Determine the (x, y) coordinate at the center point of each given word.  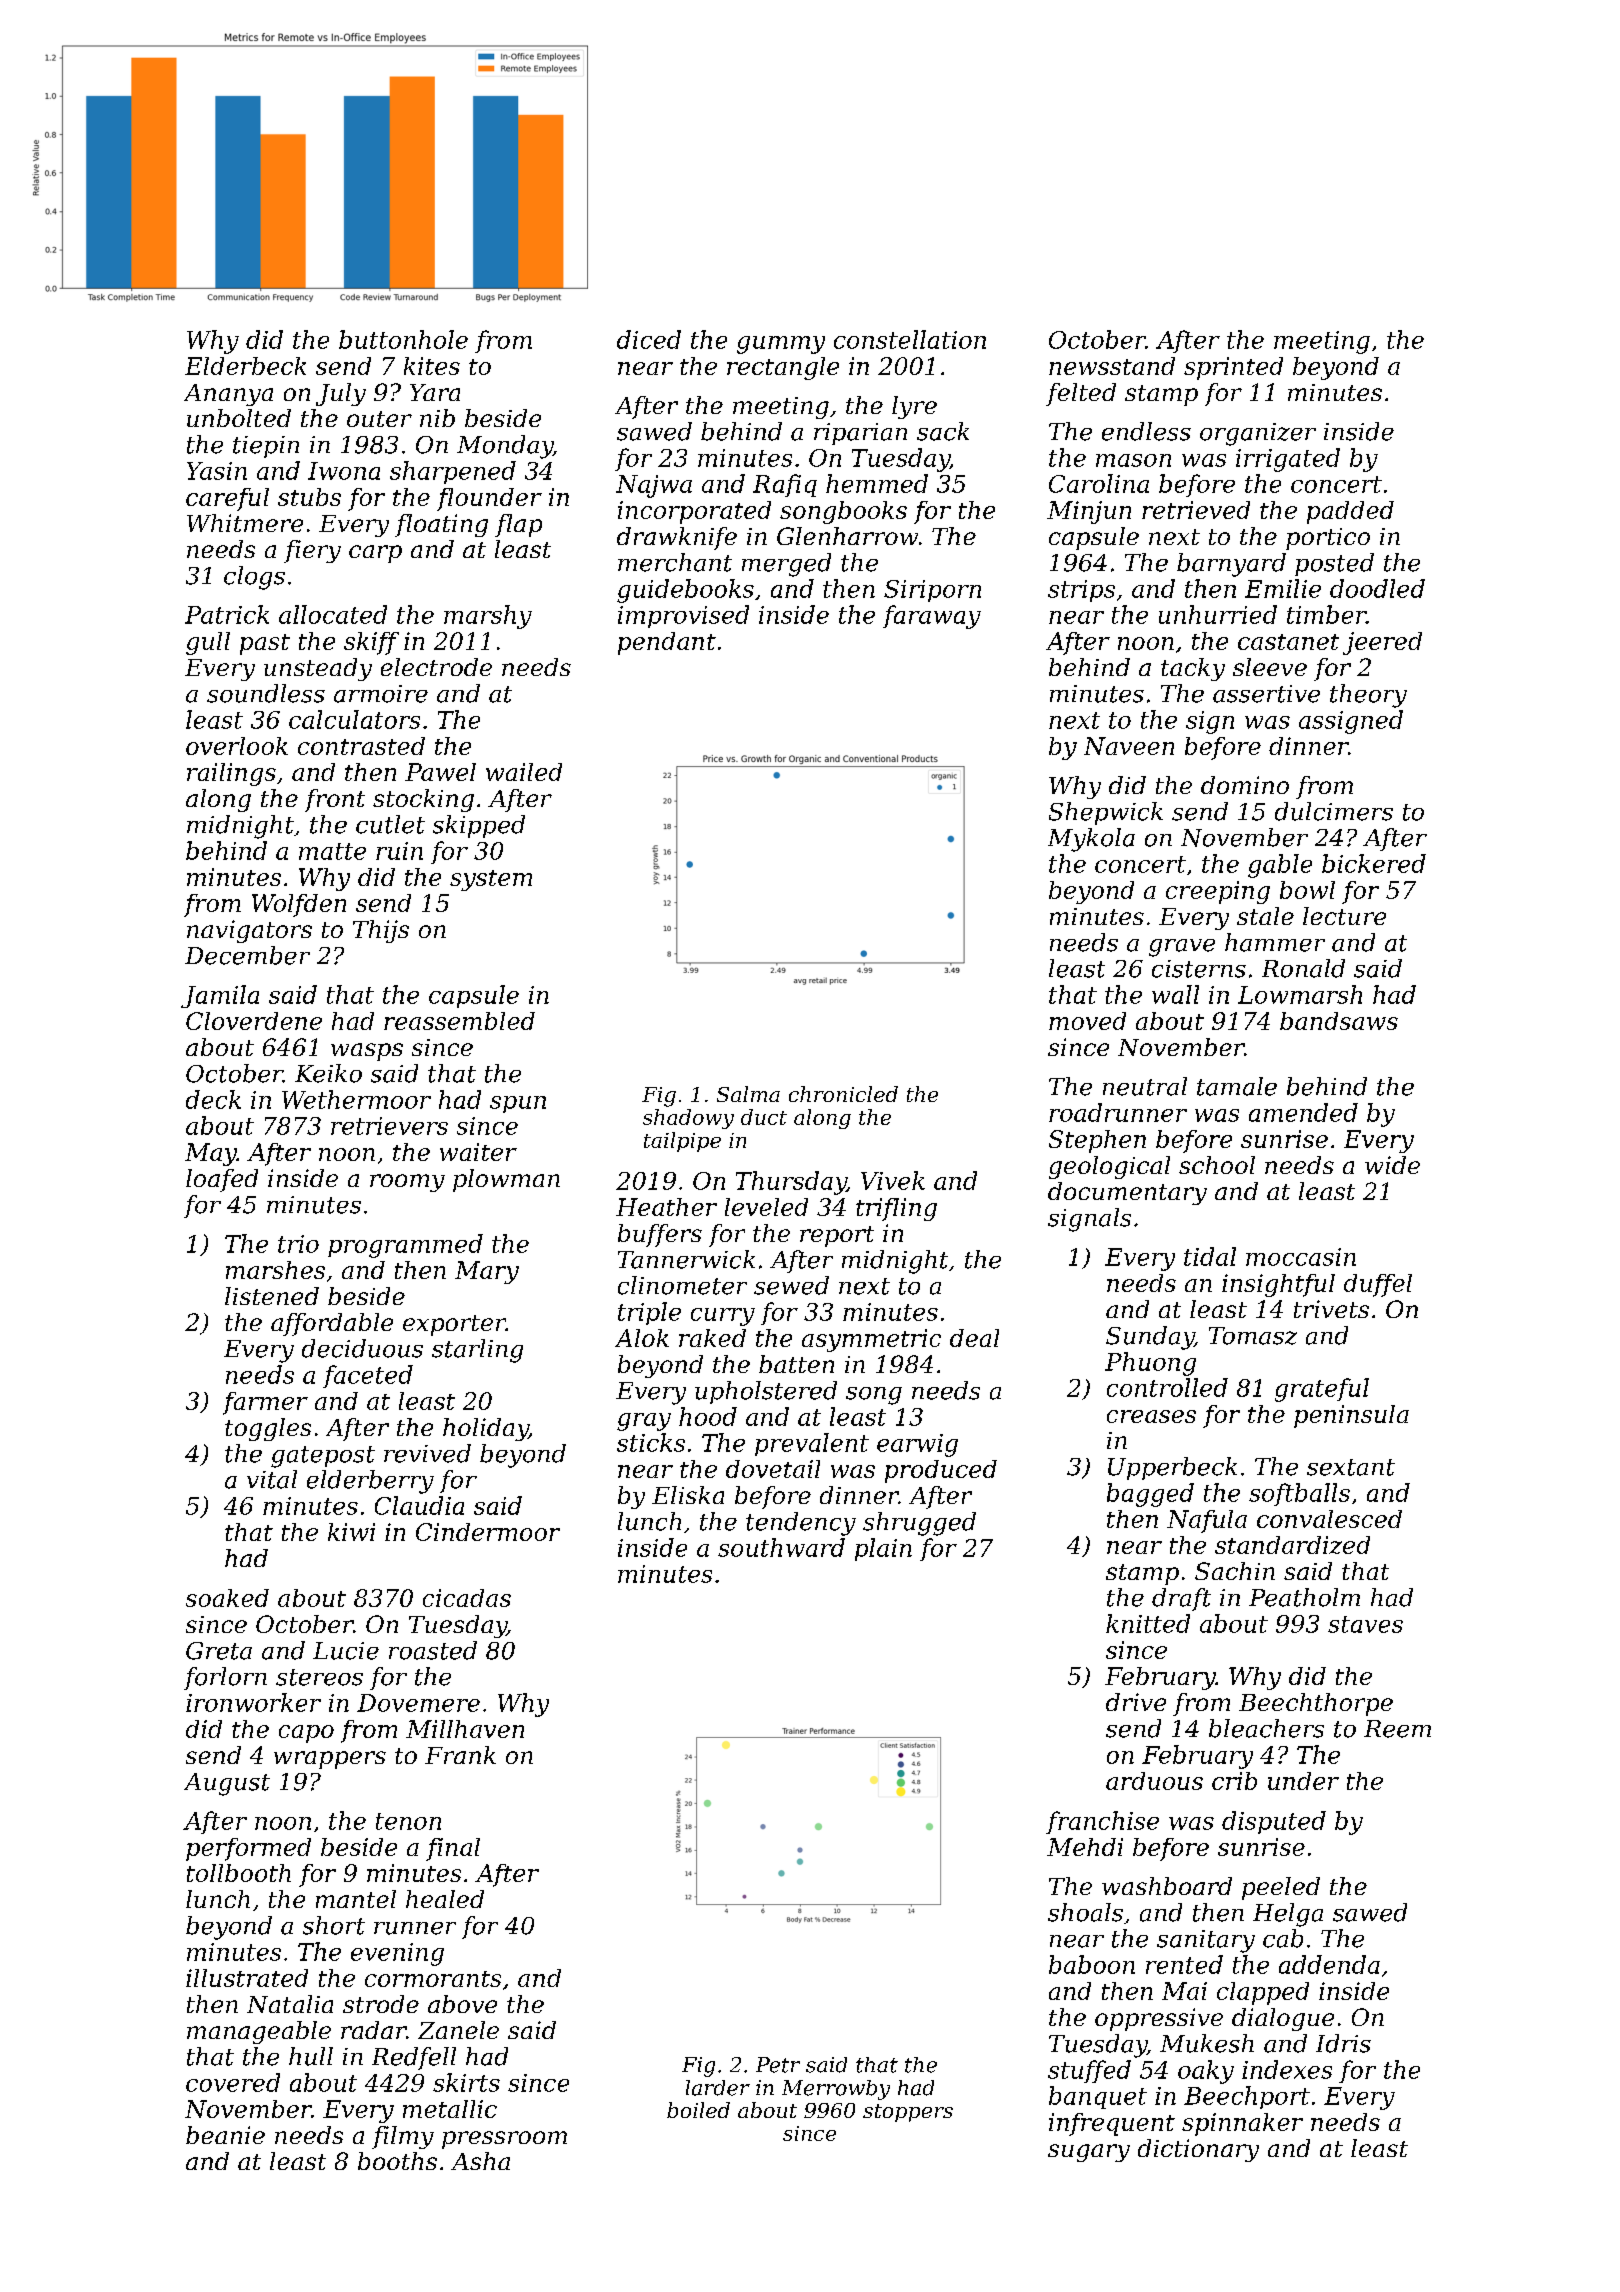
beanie (225, 2135)
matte (332, 851)
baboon (1092, 1964)
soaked (227, 1598)
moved (1087, 1021)
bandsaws (1339, 1021)
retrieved (1196, 510)
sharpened (453, 472)
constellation (910, 339)
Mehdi (1085, 1847)
